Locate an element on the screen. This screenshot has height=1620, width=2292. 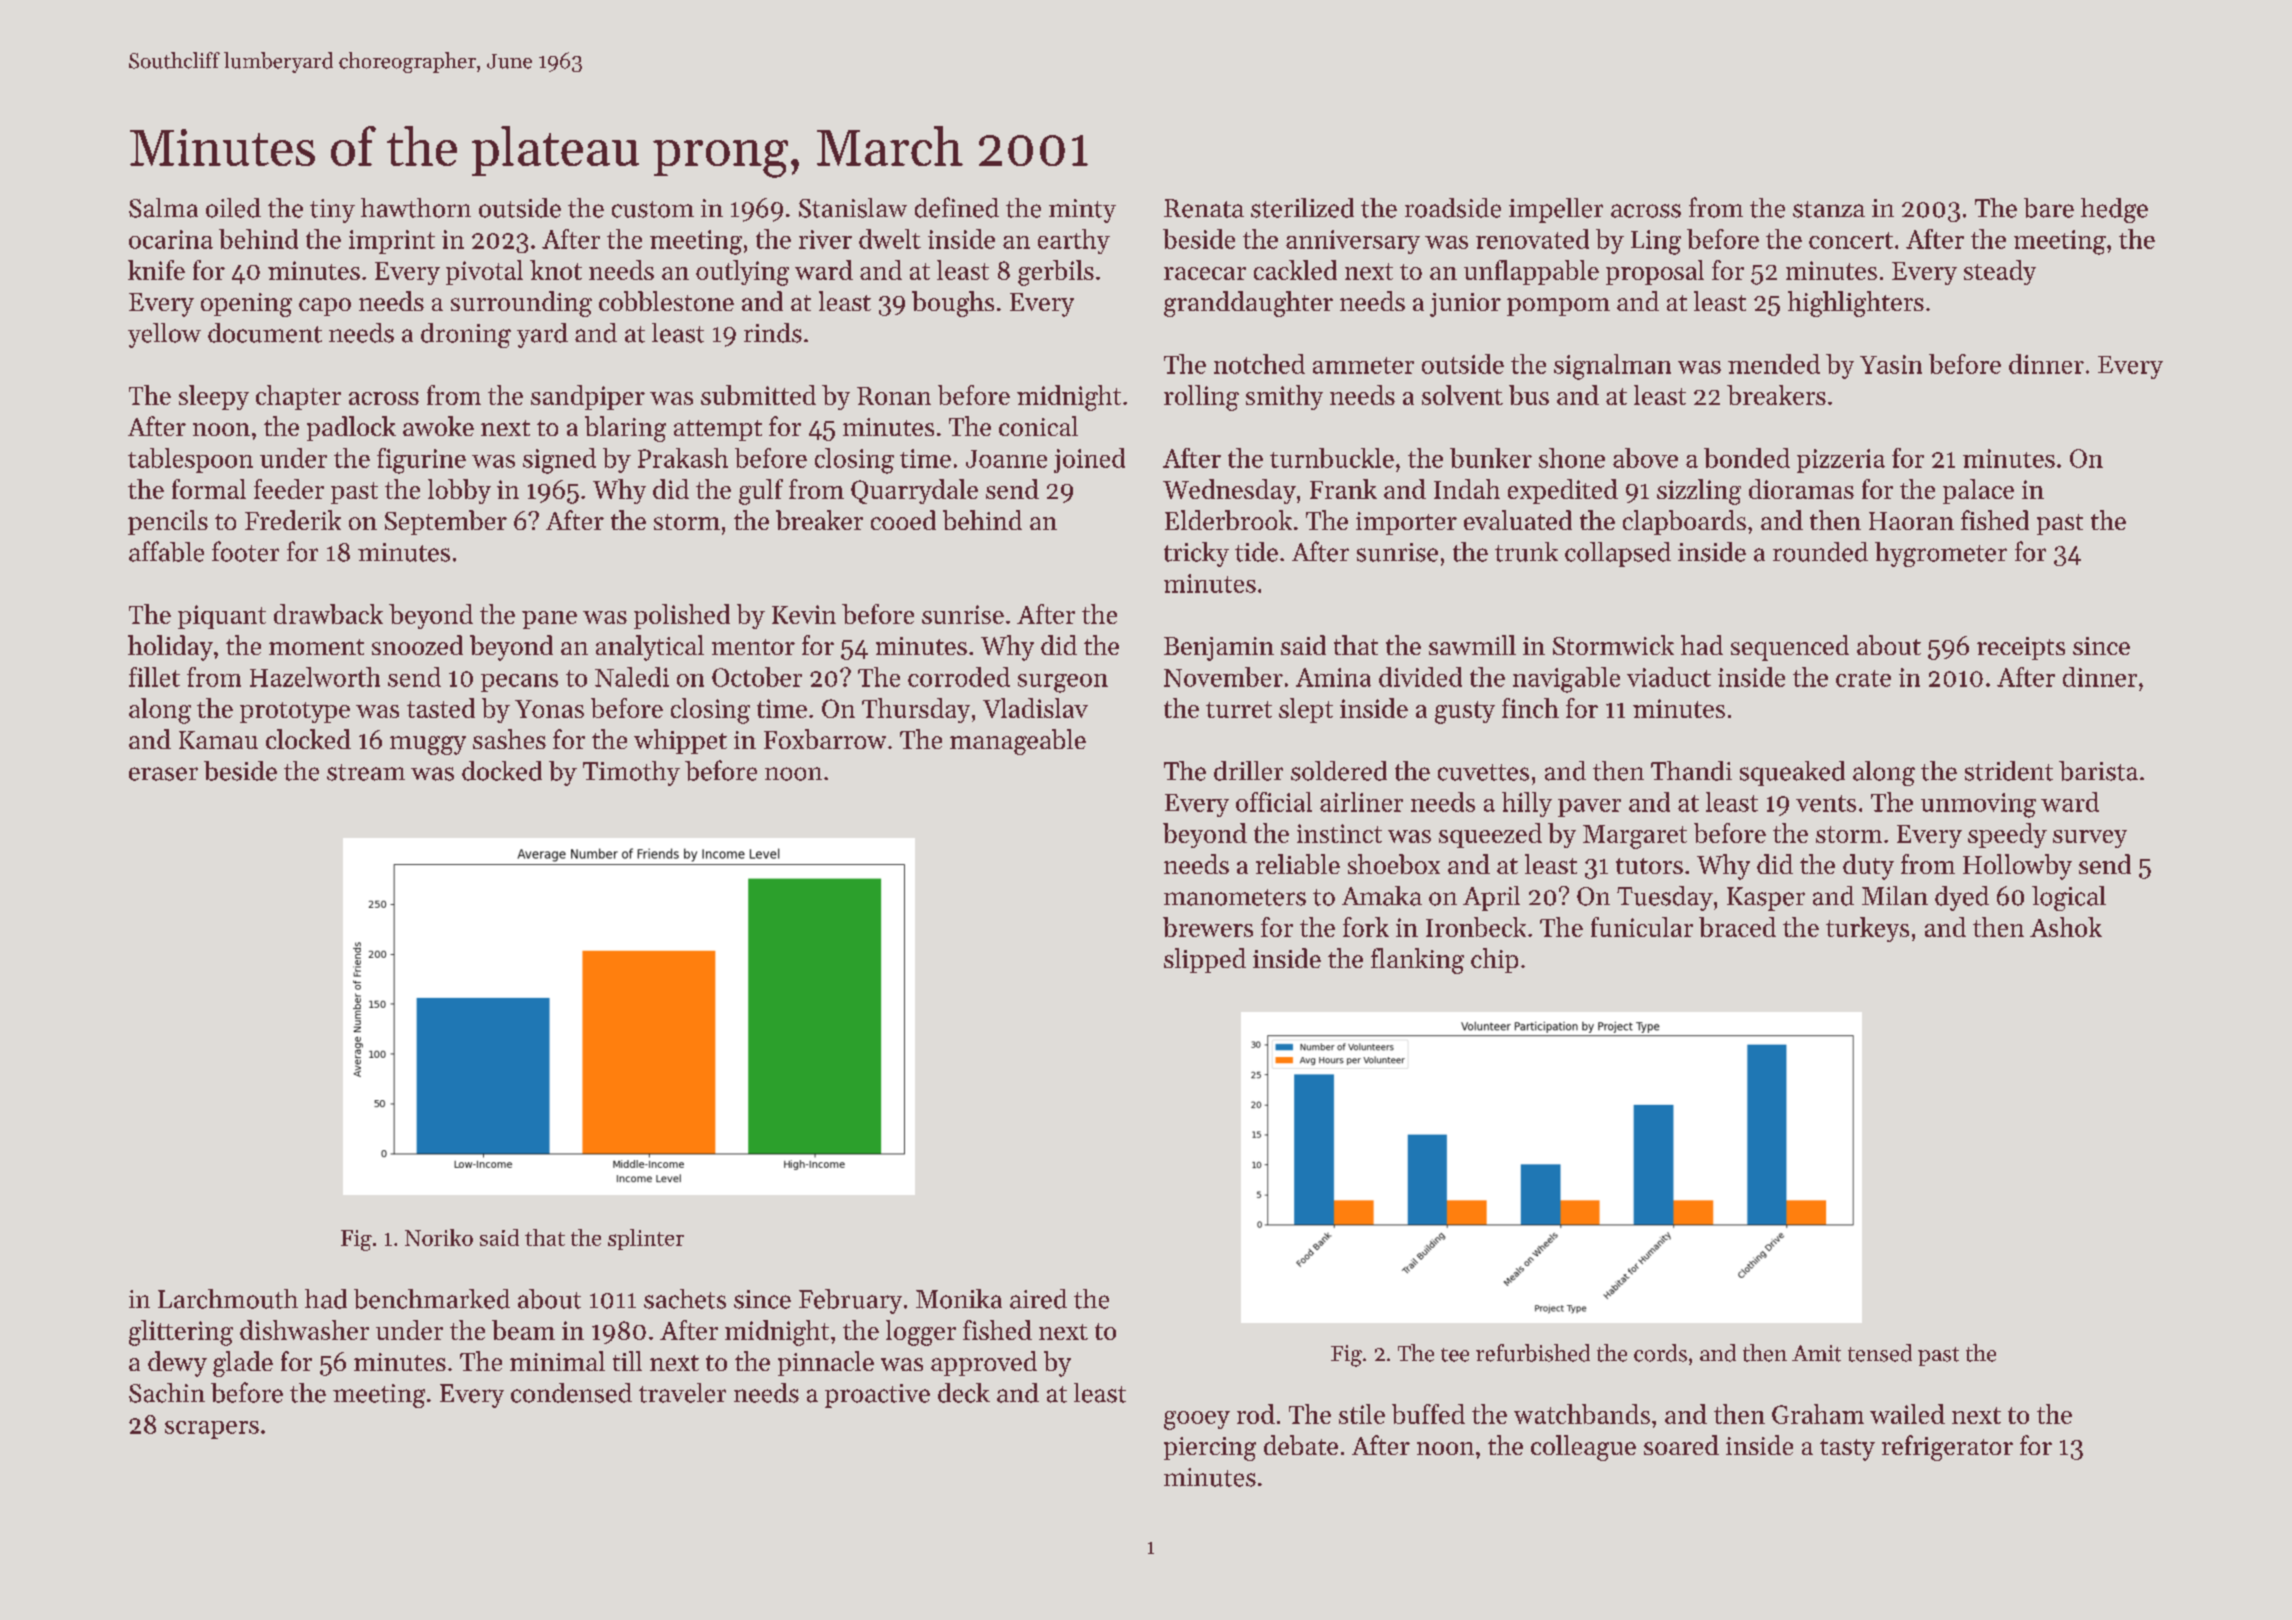
stanza is located at coordinates (1829, 209).
